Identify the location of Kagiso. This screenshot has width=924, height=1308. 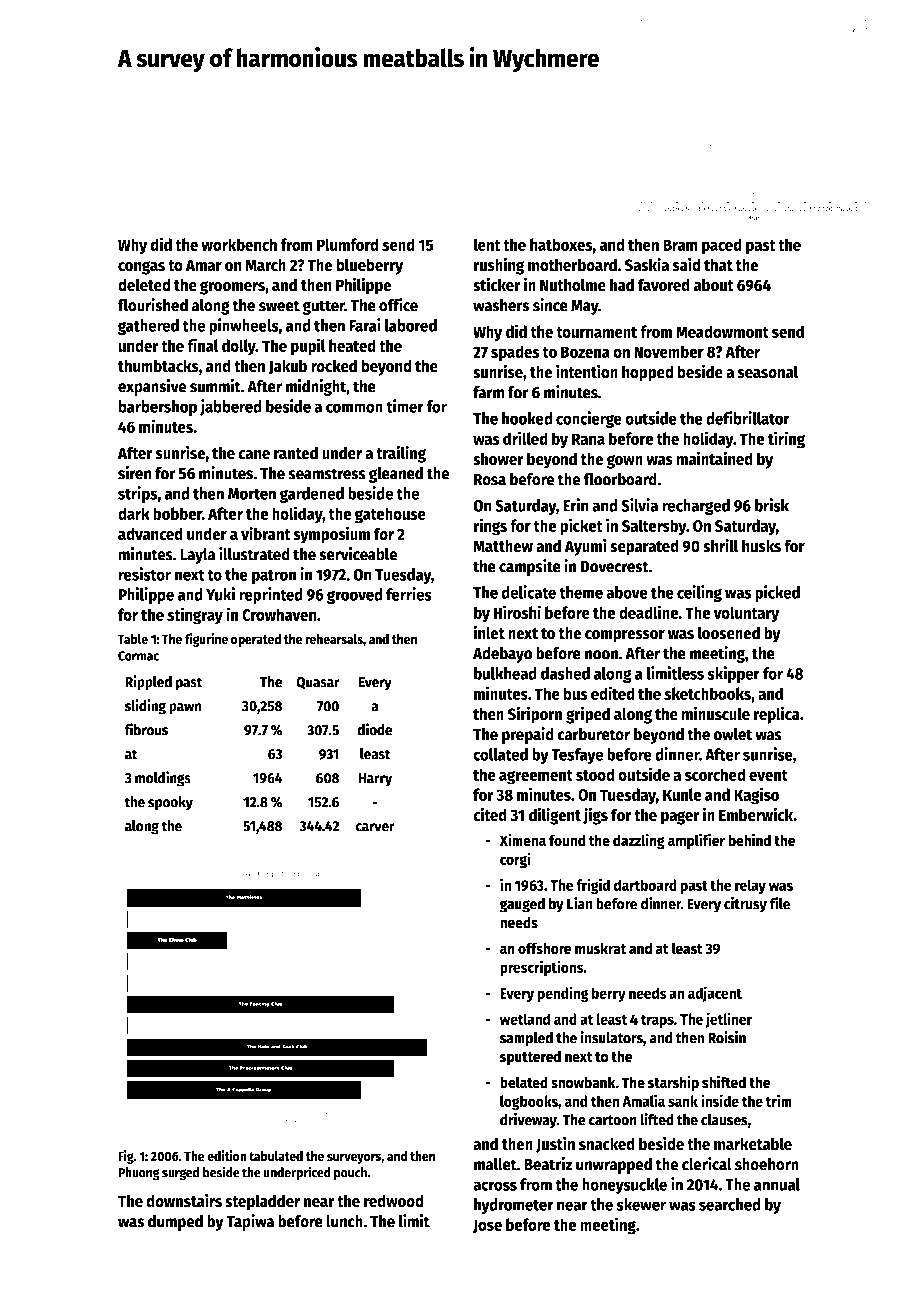
(756, 796).
